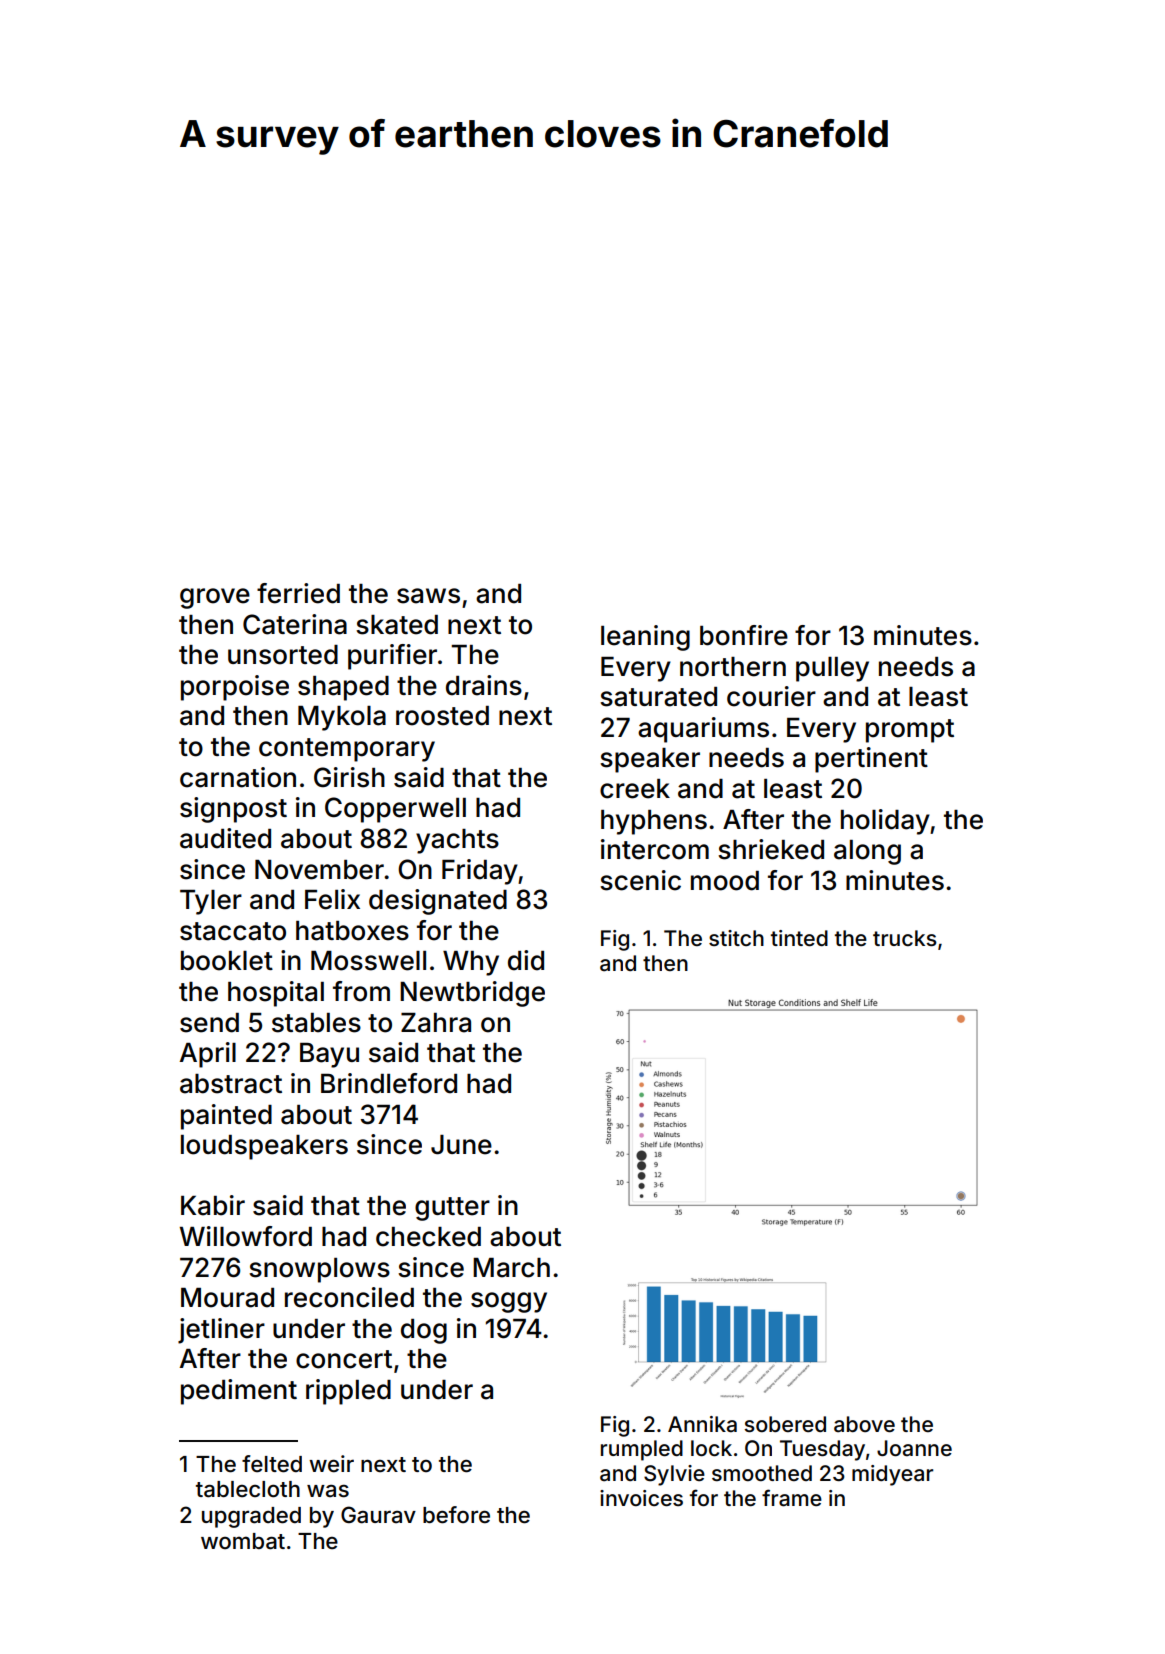 The height and width of the page is (1654, 1165). I want to click on Copperwell, so click(395, 810).
